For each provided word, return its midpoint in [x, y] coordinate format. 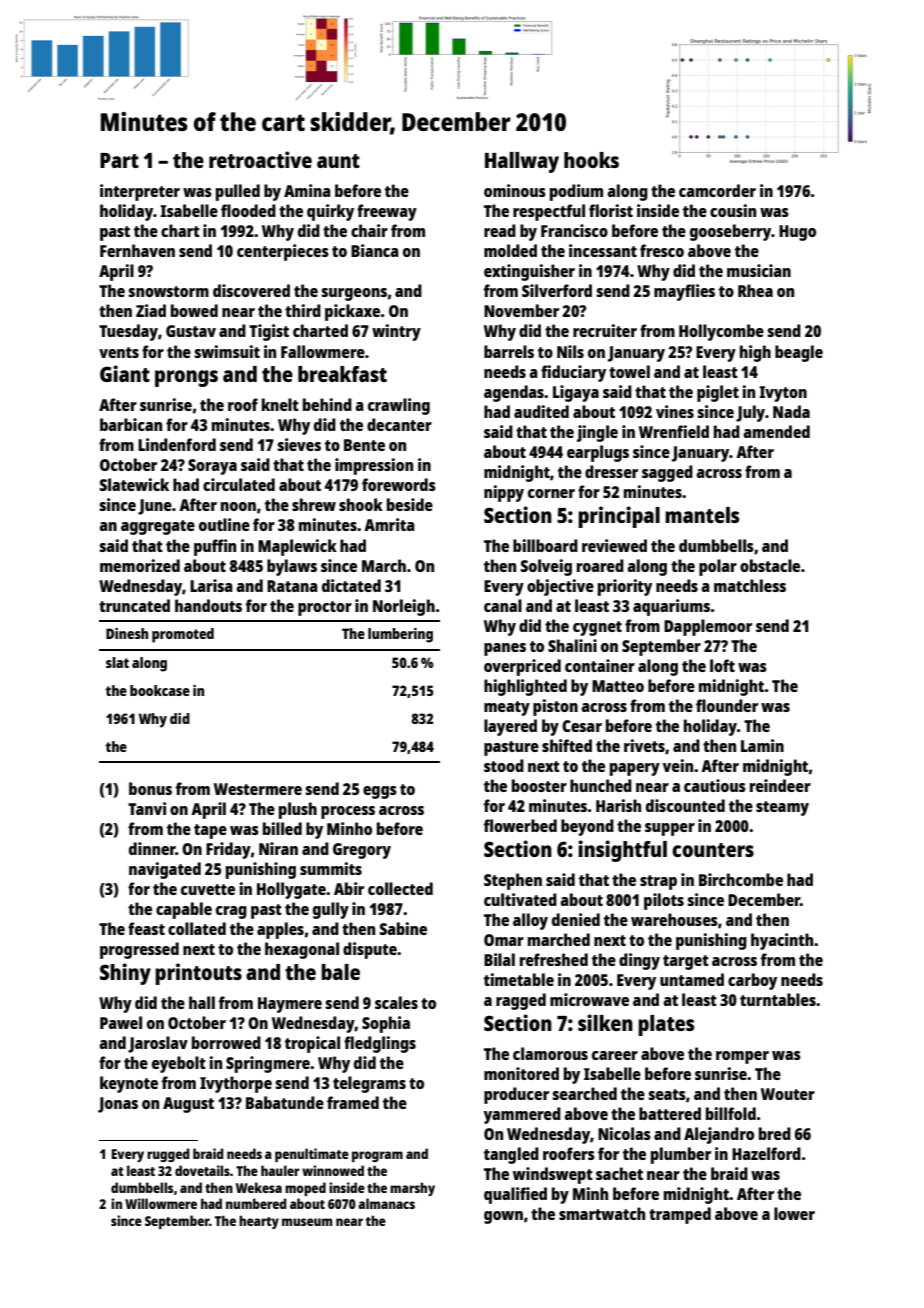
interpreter [140, 192]
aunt [338, 161]
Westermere [258, 789]
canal [503, 605]
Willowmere [161, 1203]
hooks [591, 160]
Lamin [762, 745]
